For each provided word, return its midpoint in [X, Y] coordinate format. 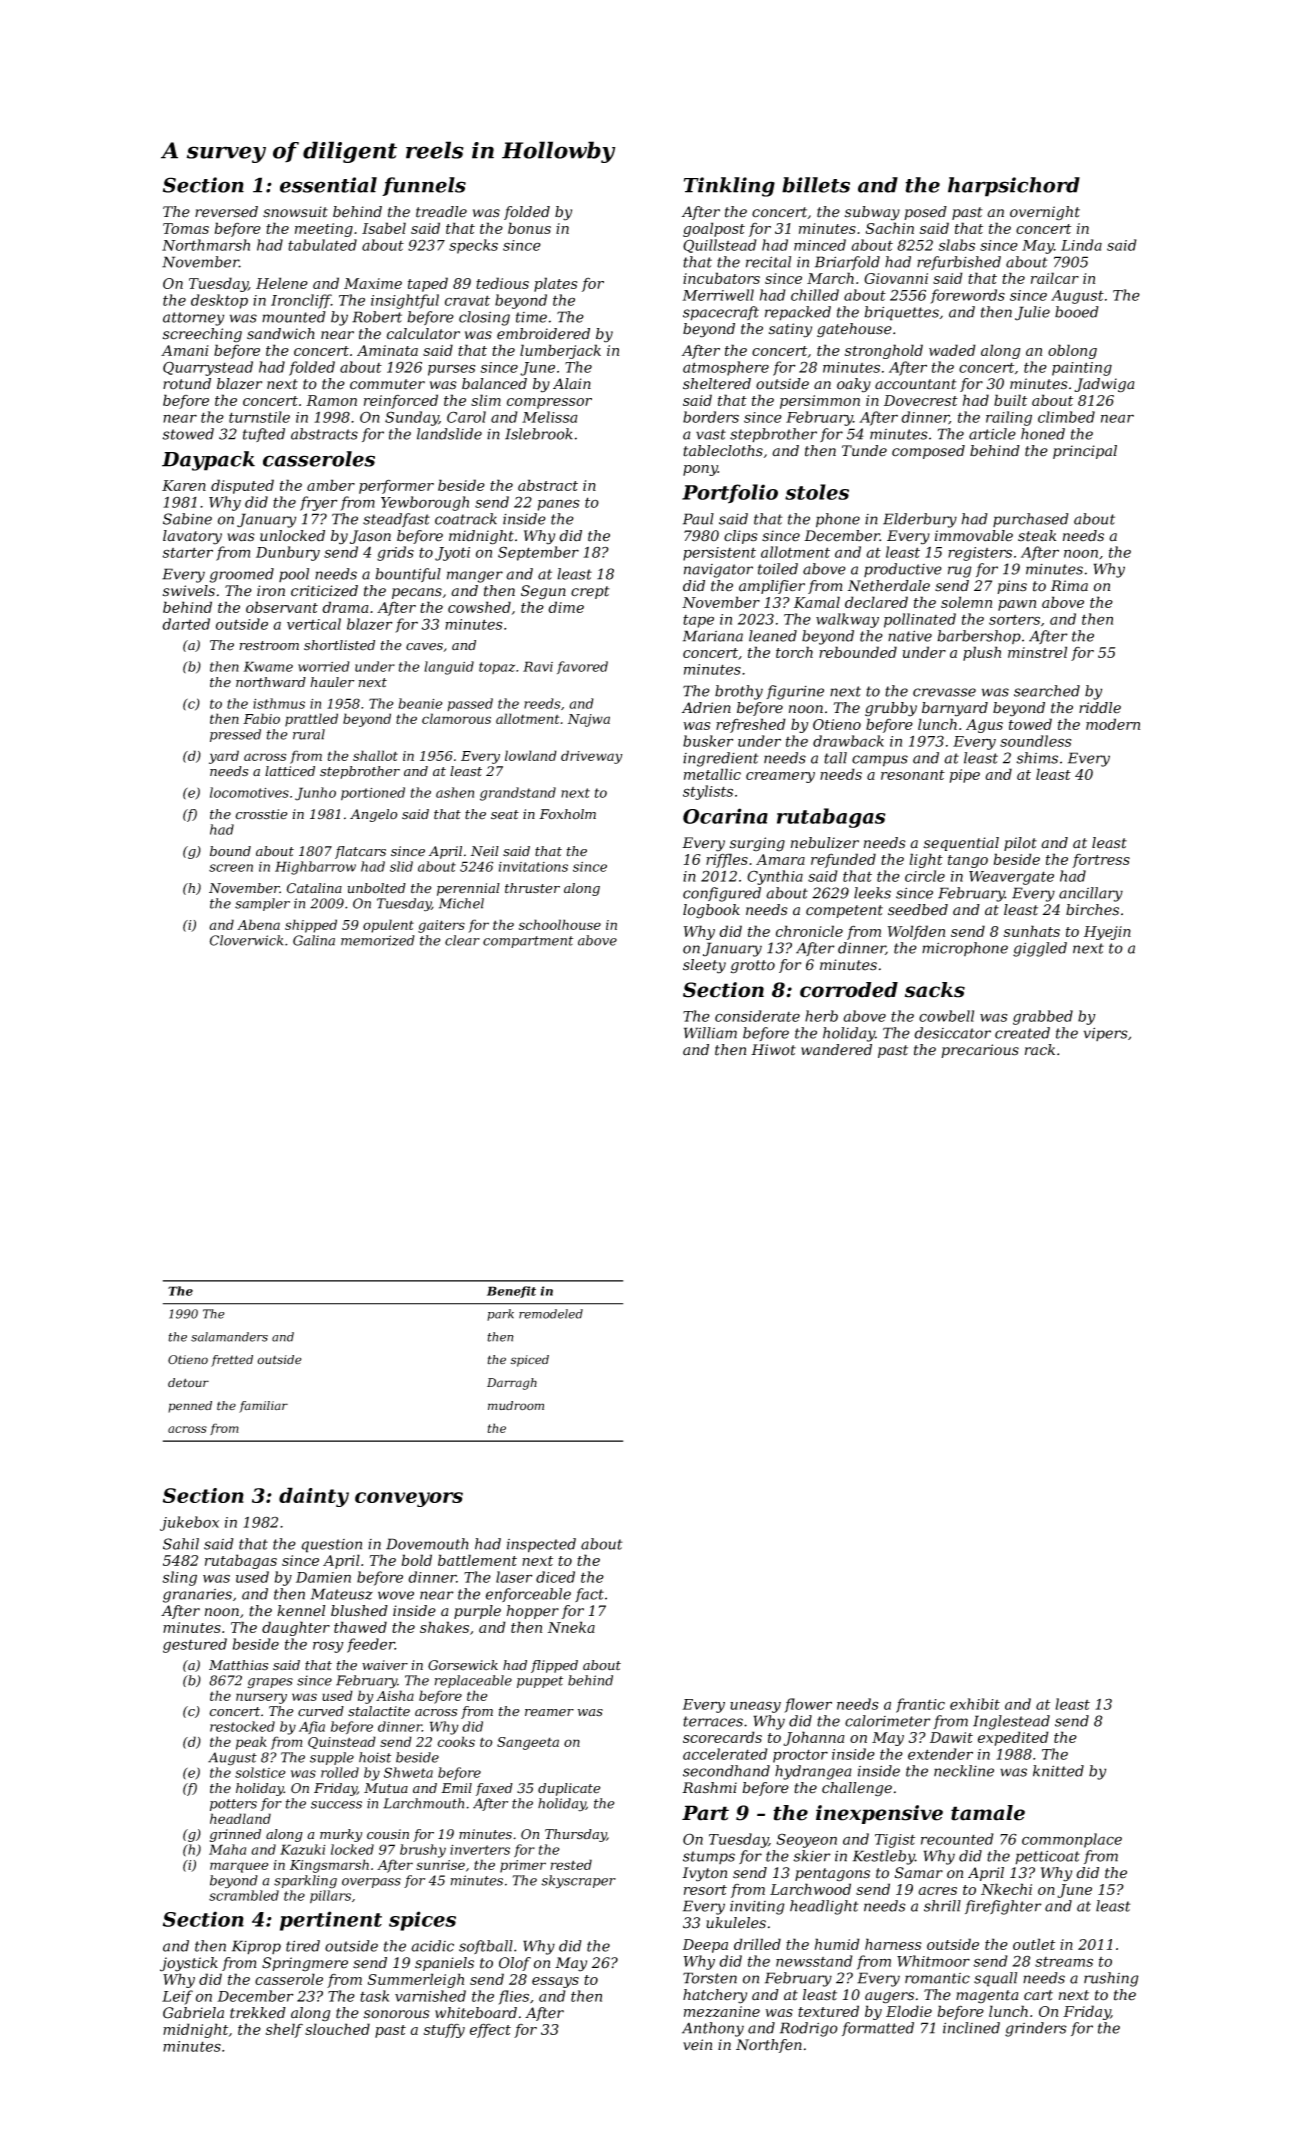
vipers [1105, 1034]
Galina [314, 940]
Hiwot [773, 1050]
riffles [727, 860]
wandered [836, 1050]
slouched [337, 2029]
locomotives [249, 792]
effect [490, 2030]
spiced [530, 1361]
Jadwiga [1104, 385]
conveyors [409, 1499]
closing [484, 318]
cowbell [946, 1016]
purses [451, 370]
